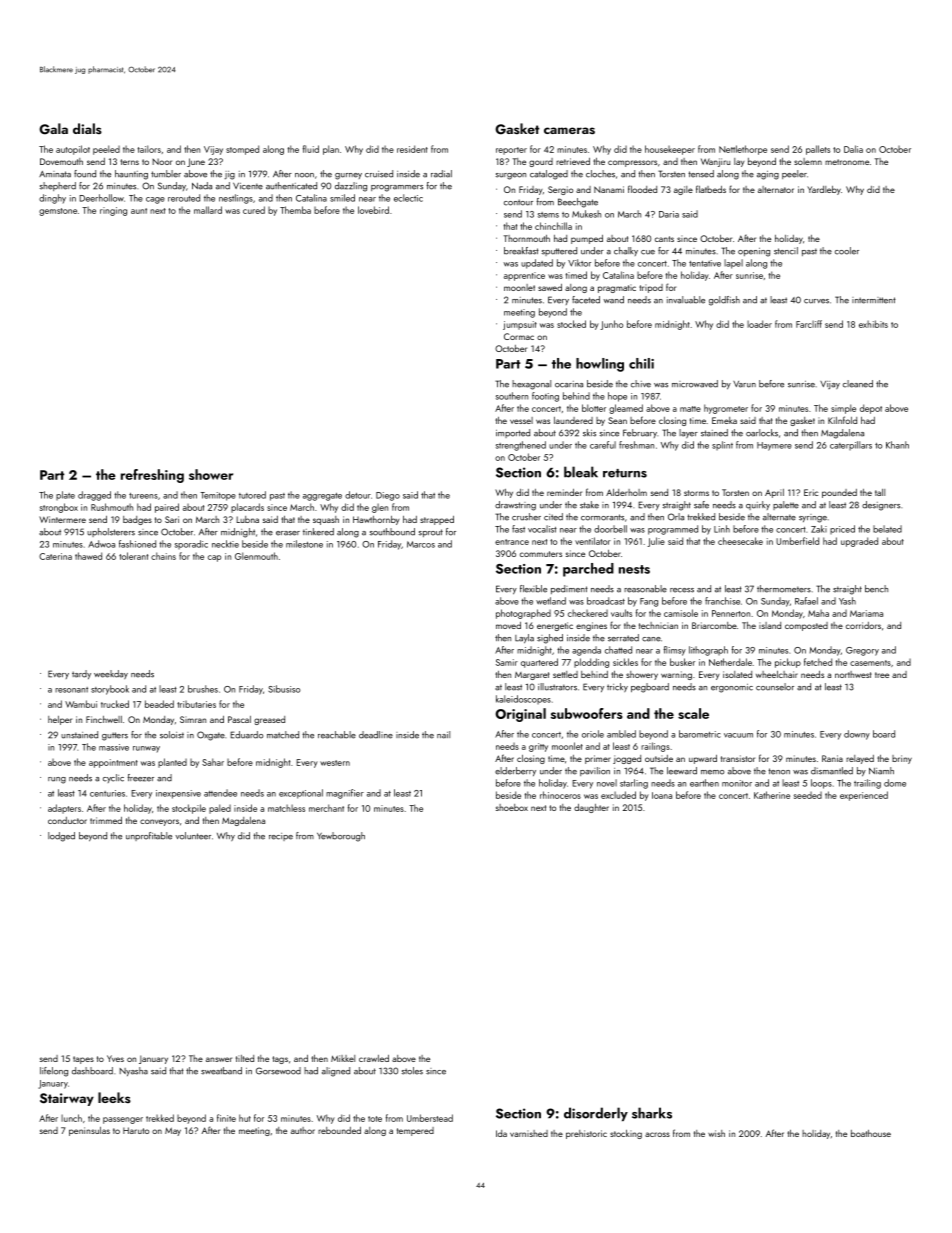 The width and height of the page is (952, 1233). Describe the element at coordinates (508, 625) in the page. I see `moved` at that location.
